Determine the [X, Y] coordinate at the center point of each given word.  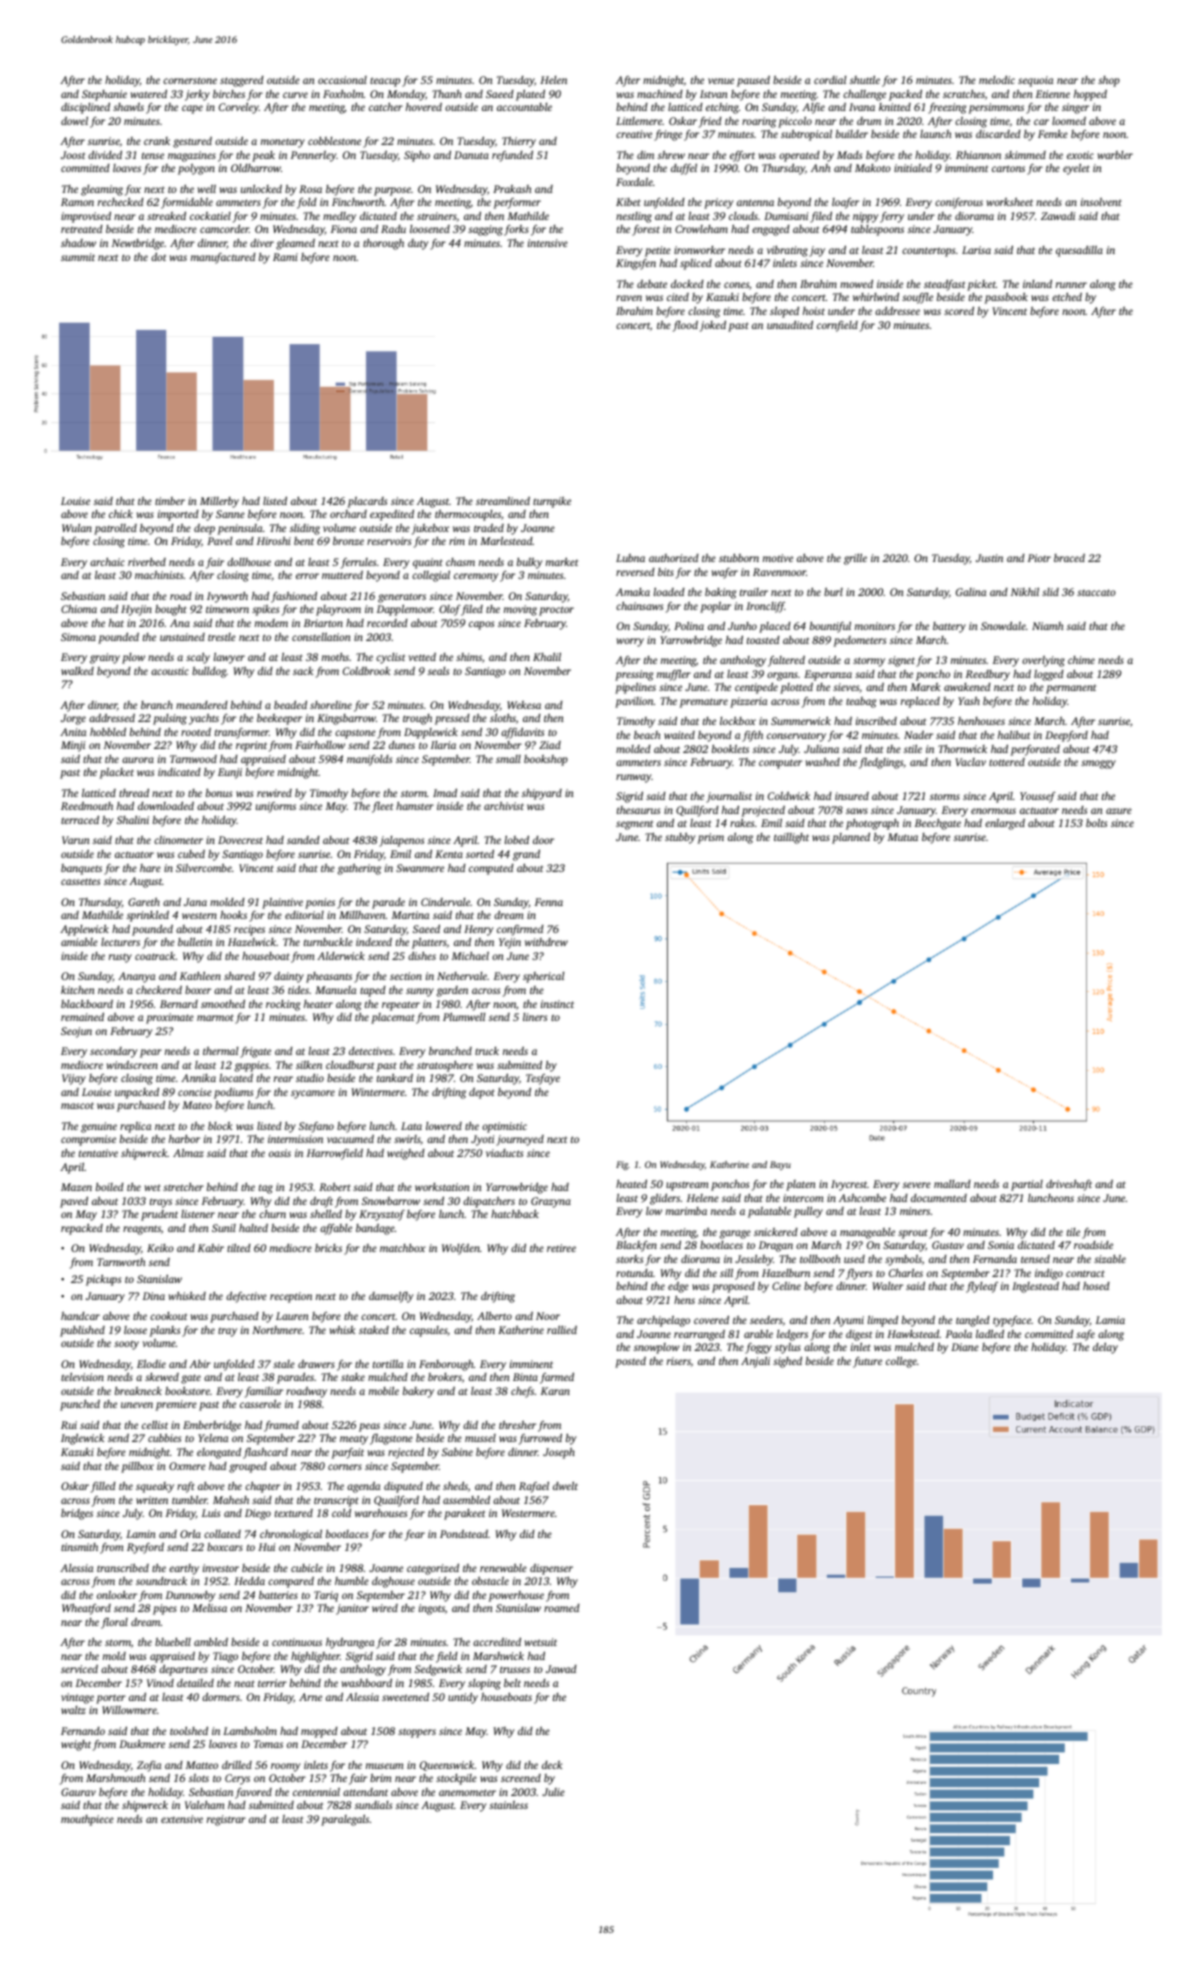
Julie [553, 1792]
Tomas [268, 1744]
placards [367, 502]
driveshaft [1069, 1185]
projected [763, 811]
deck [552, 1765]
